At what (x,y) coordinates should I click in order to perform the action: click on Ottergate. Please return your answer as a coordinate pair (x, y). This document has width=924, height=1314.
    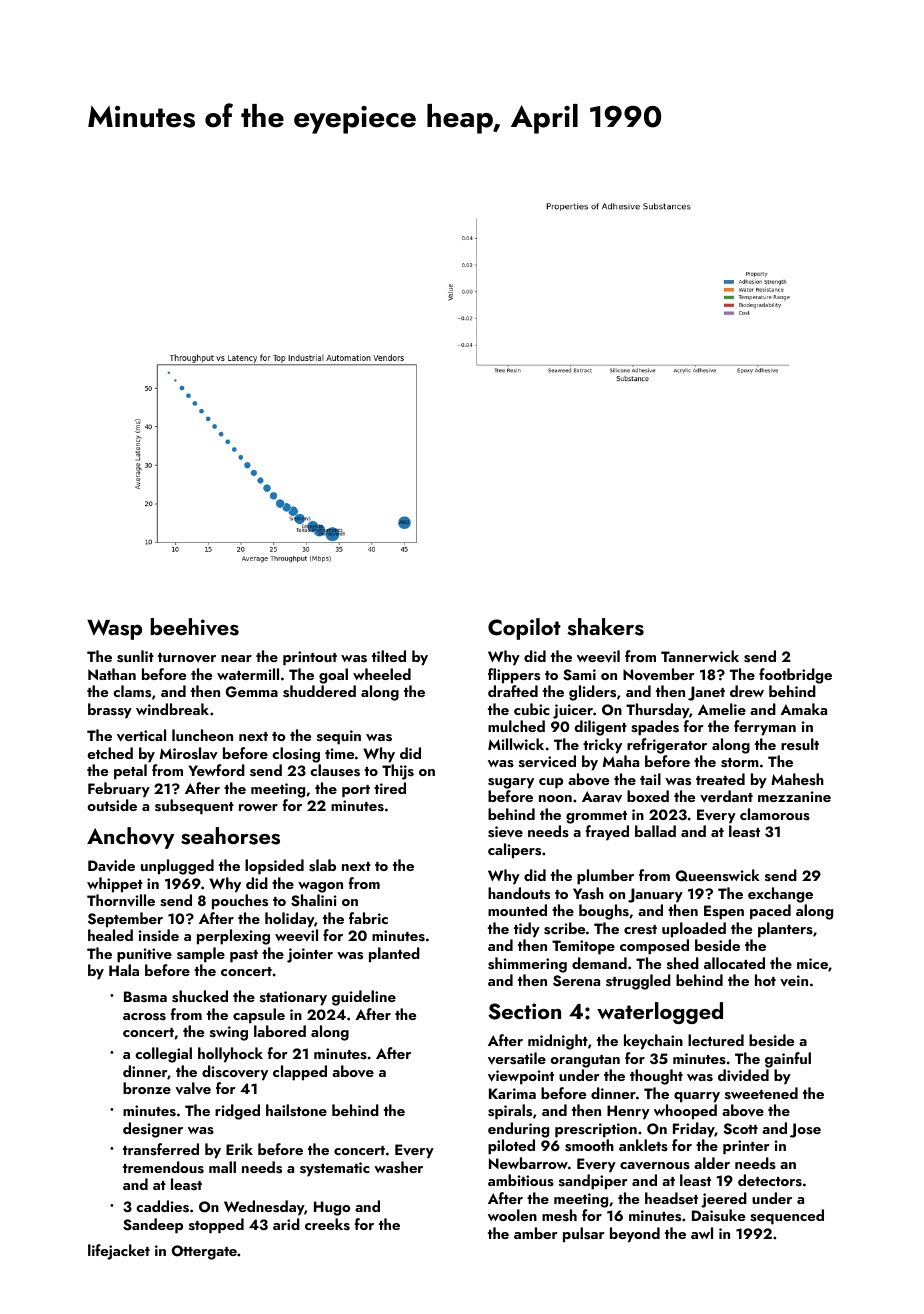
    Looking at the image, I should click on (204, 1252).
